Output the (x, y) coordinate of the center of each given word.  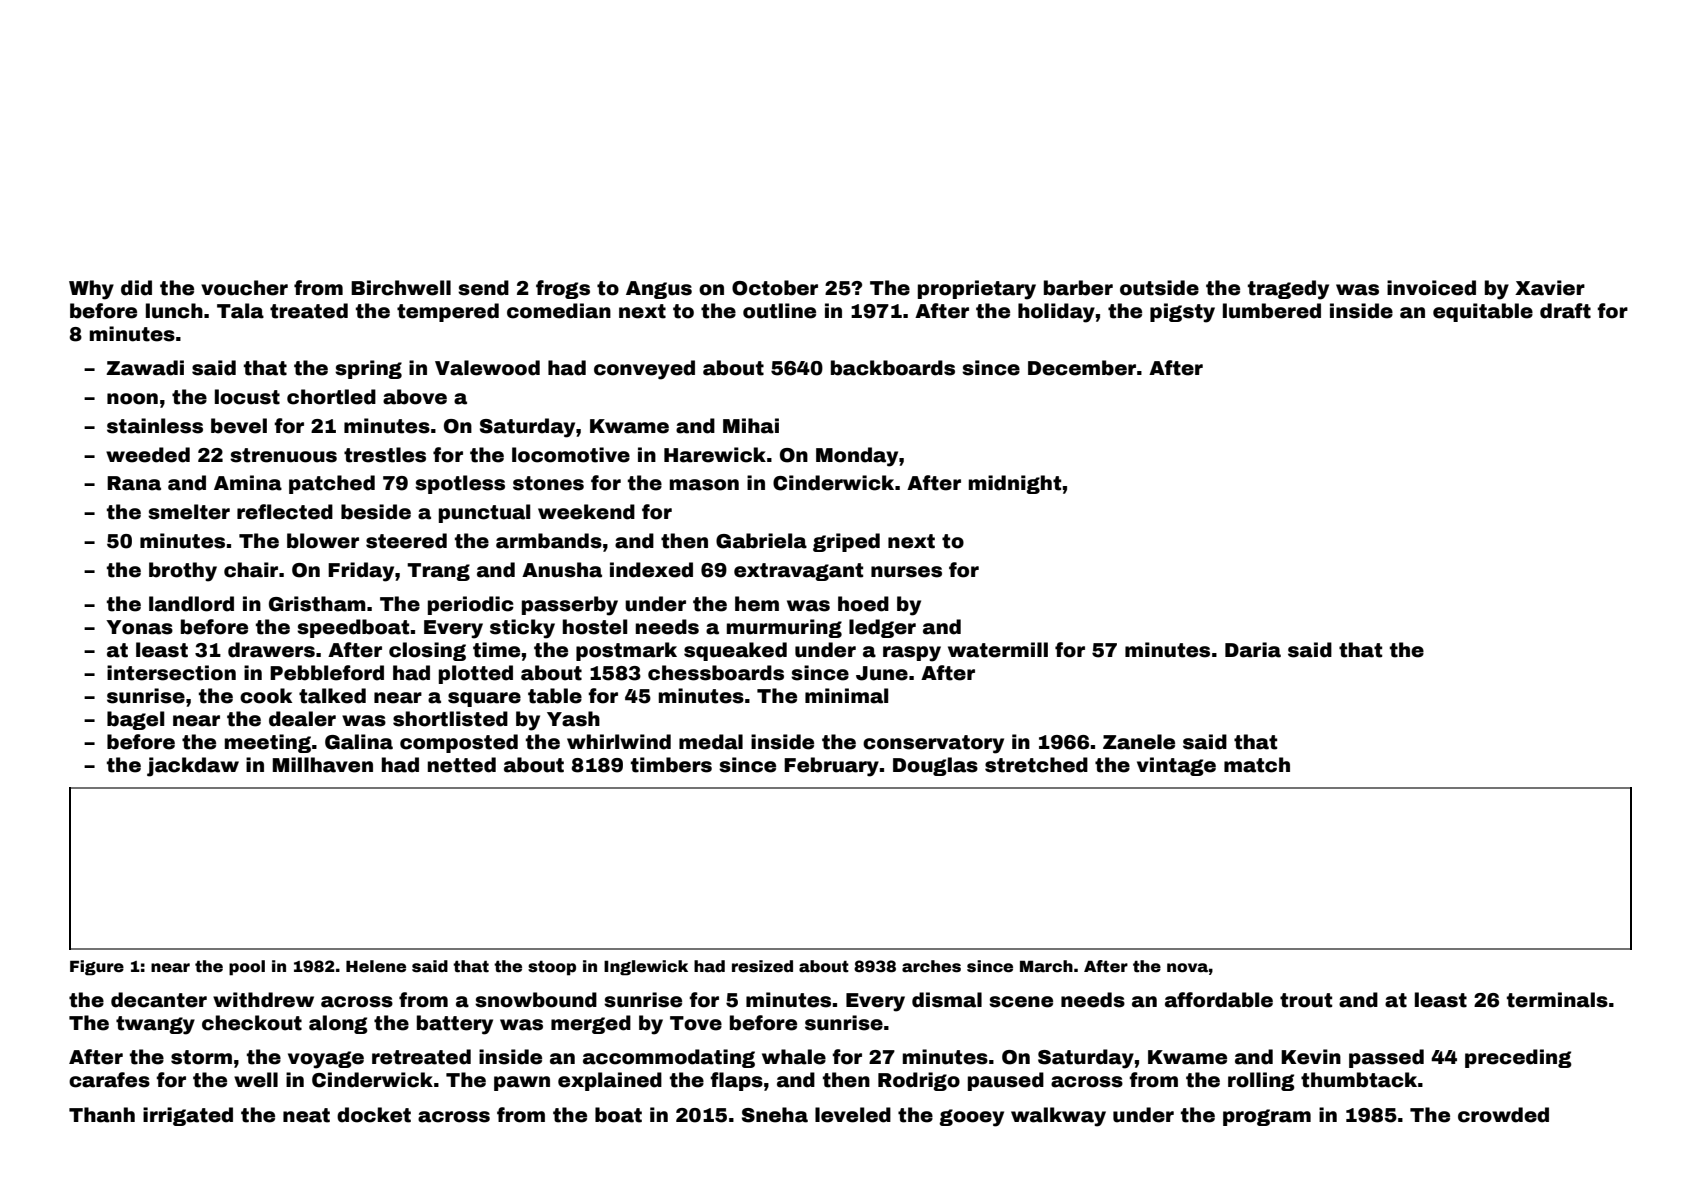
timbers (671, 765)
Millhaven (323, 765)
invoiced (1431, 288)
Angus (659, 290)
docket (374, 1115)
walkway (1058, 1117)
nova (1188, 968)
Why (91, 290)
